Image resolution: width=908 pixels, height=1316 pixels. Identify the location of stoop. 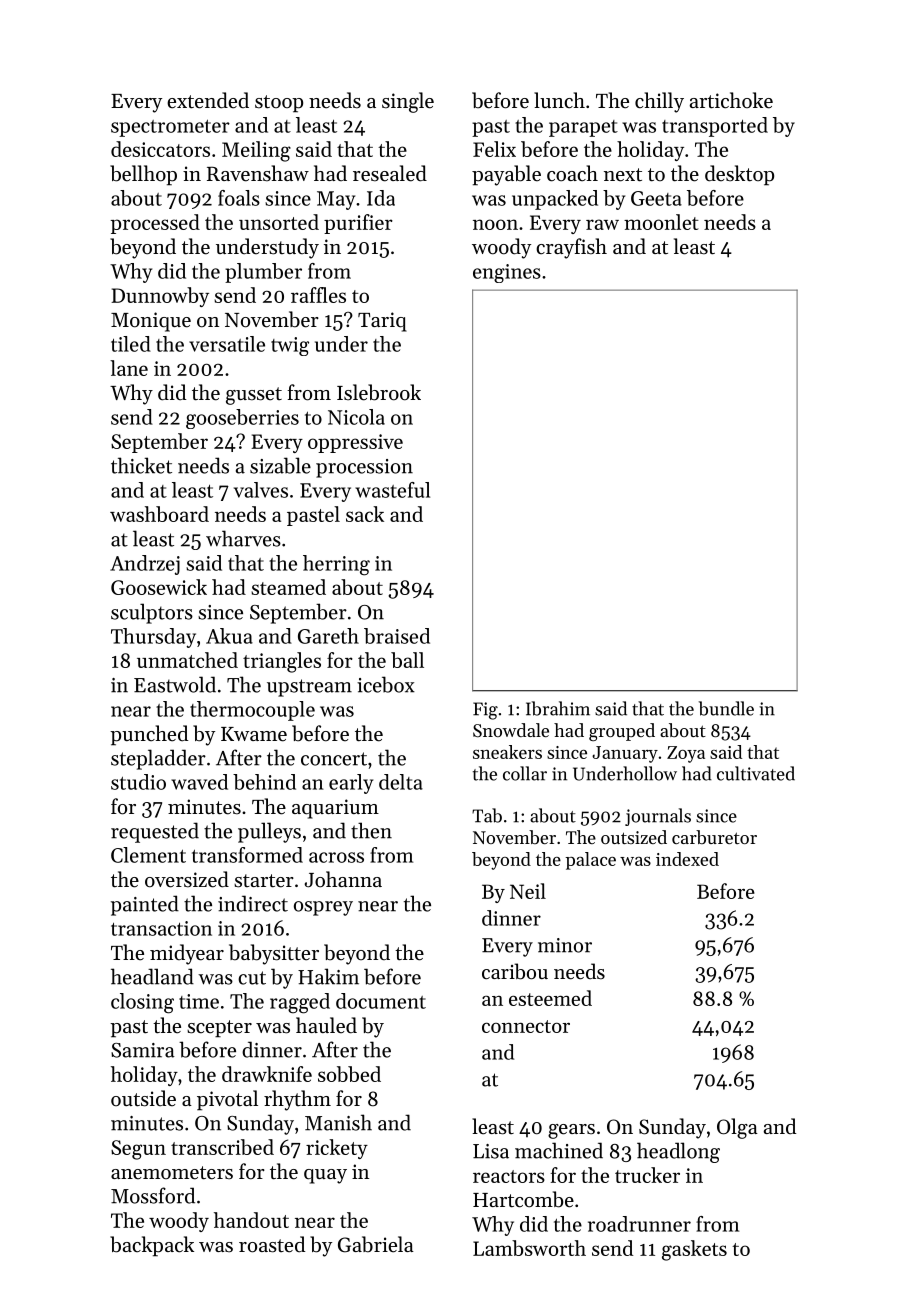
(279, 104).
